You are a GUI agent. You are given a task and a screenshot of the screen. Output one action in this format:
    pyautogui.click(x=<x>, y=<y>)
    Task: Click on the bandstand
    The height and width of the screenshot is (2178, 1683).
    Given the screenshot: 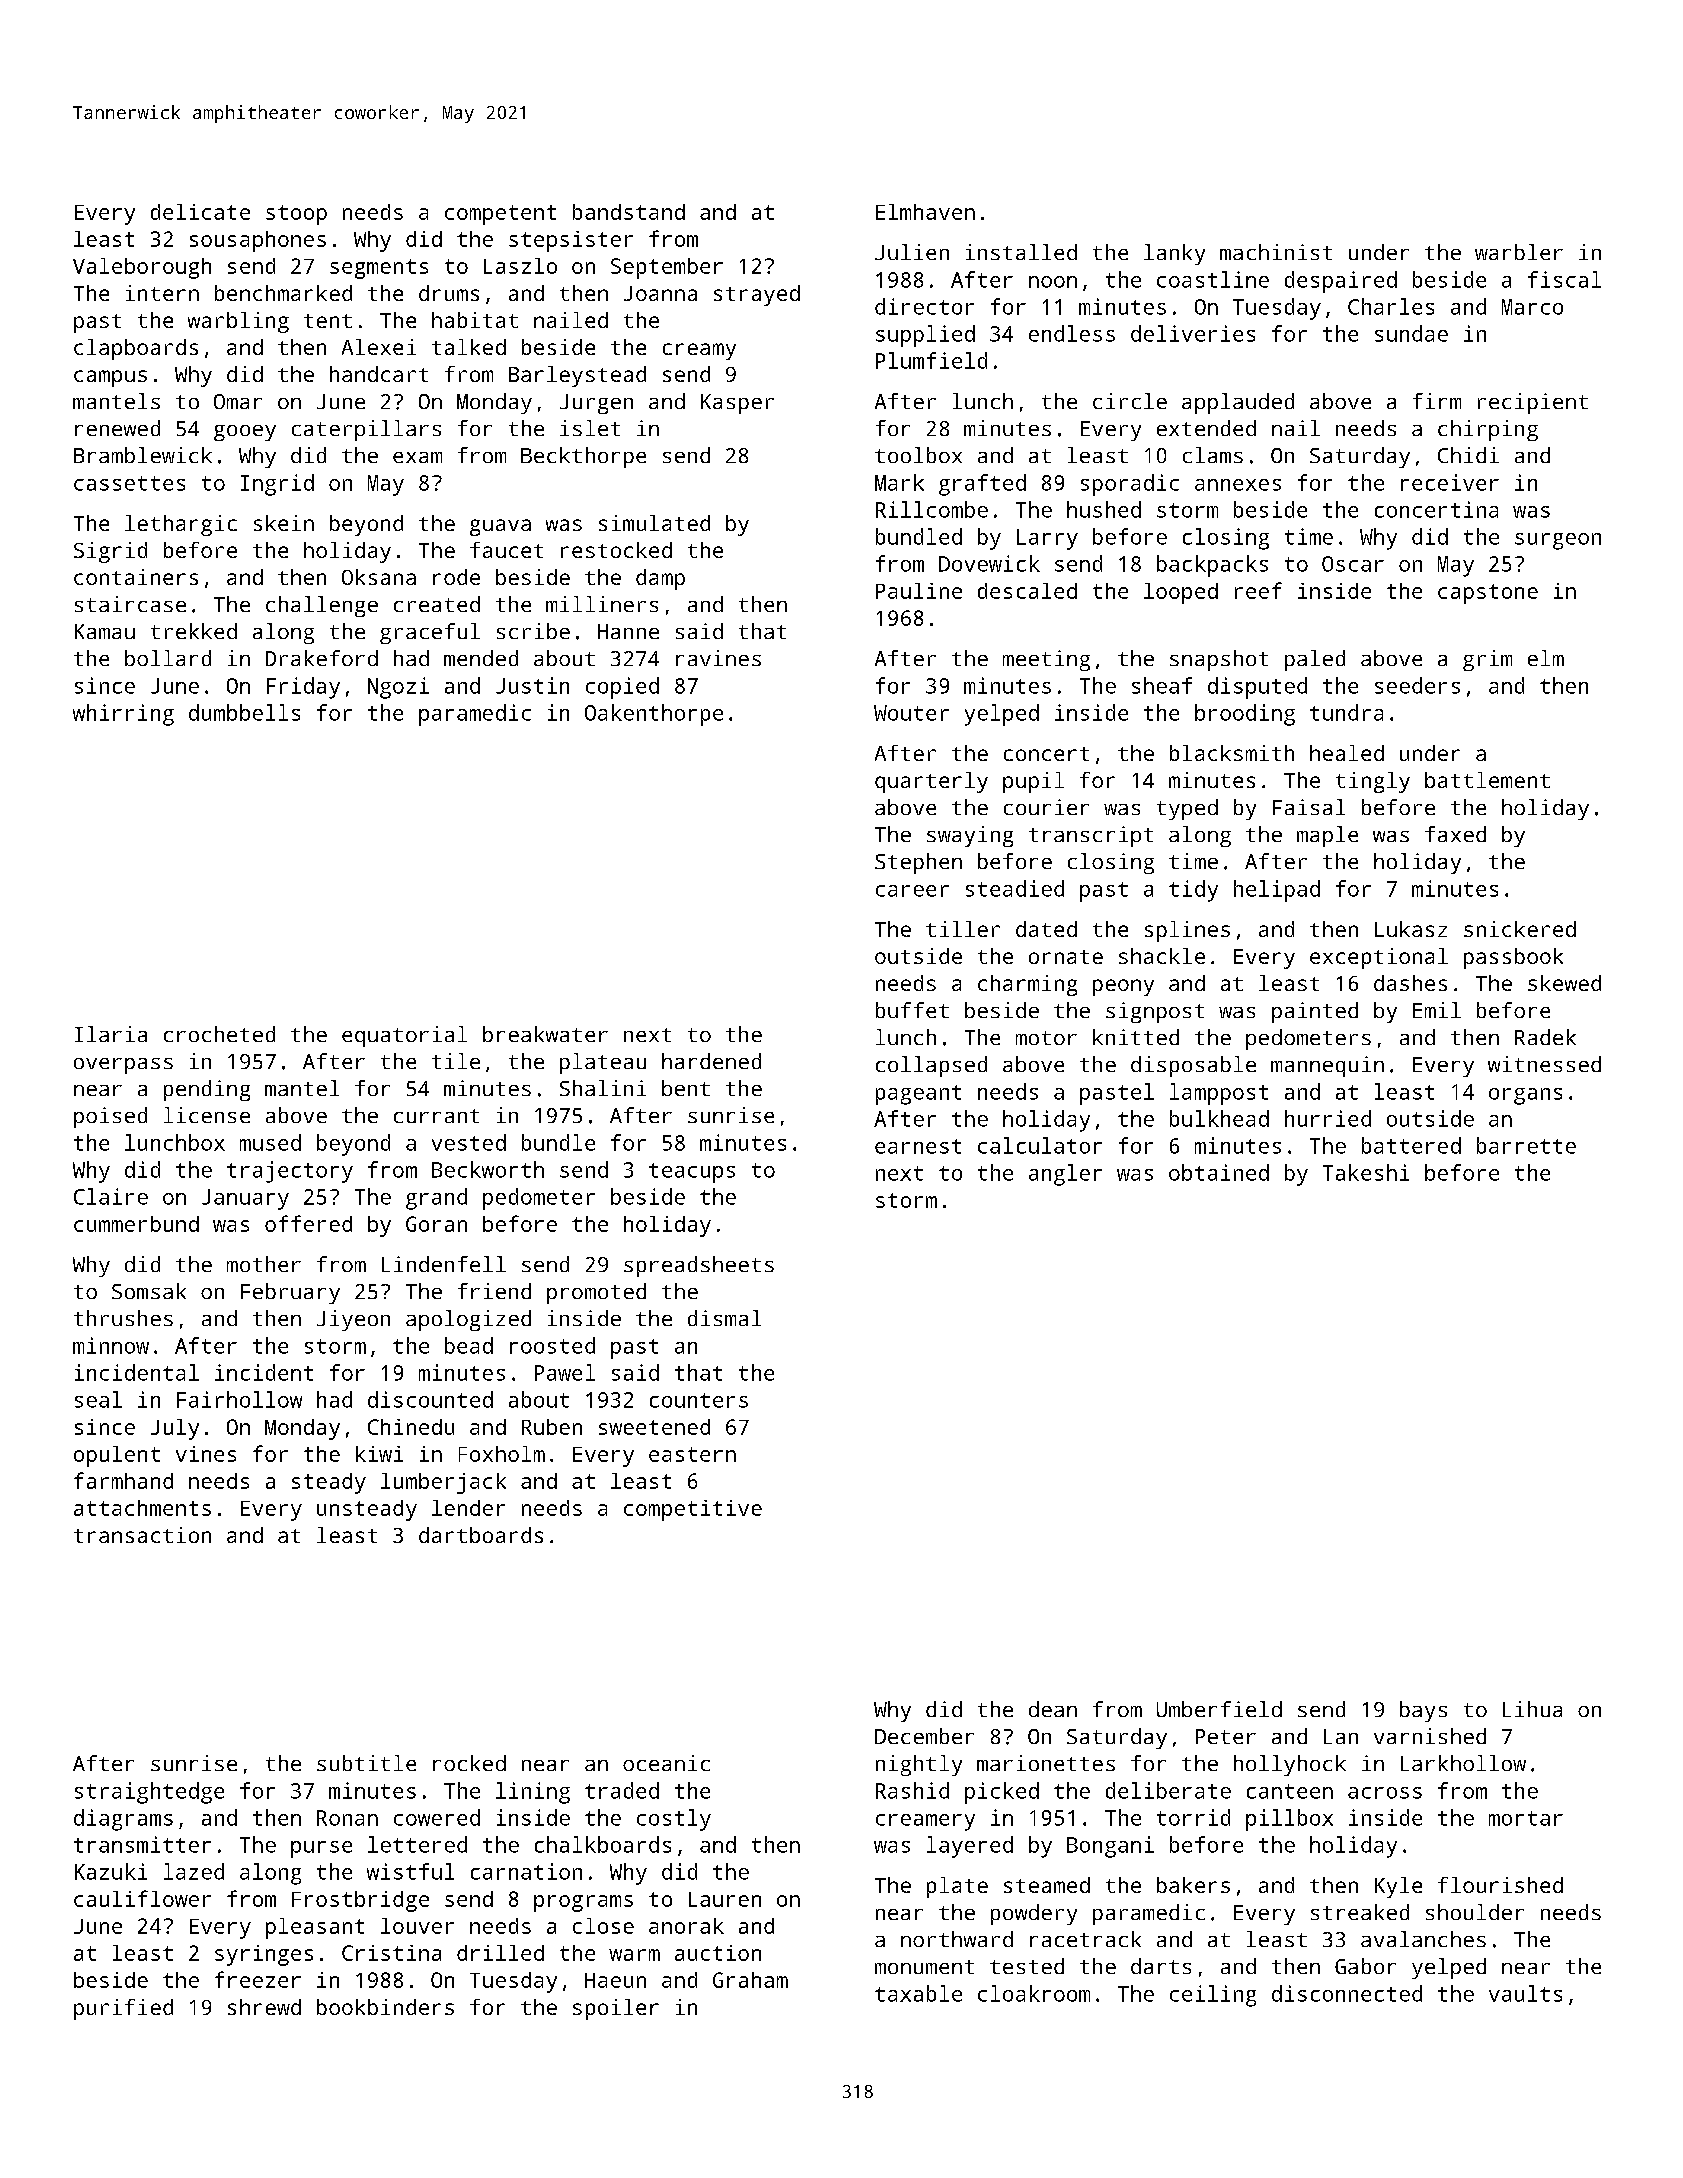 What is the action you would take?
    pyautogui.click(x=629, y=212)
